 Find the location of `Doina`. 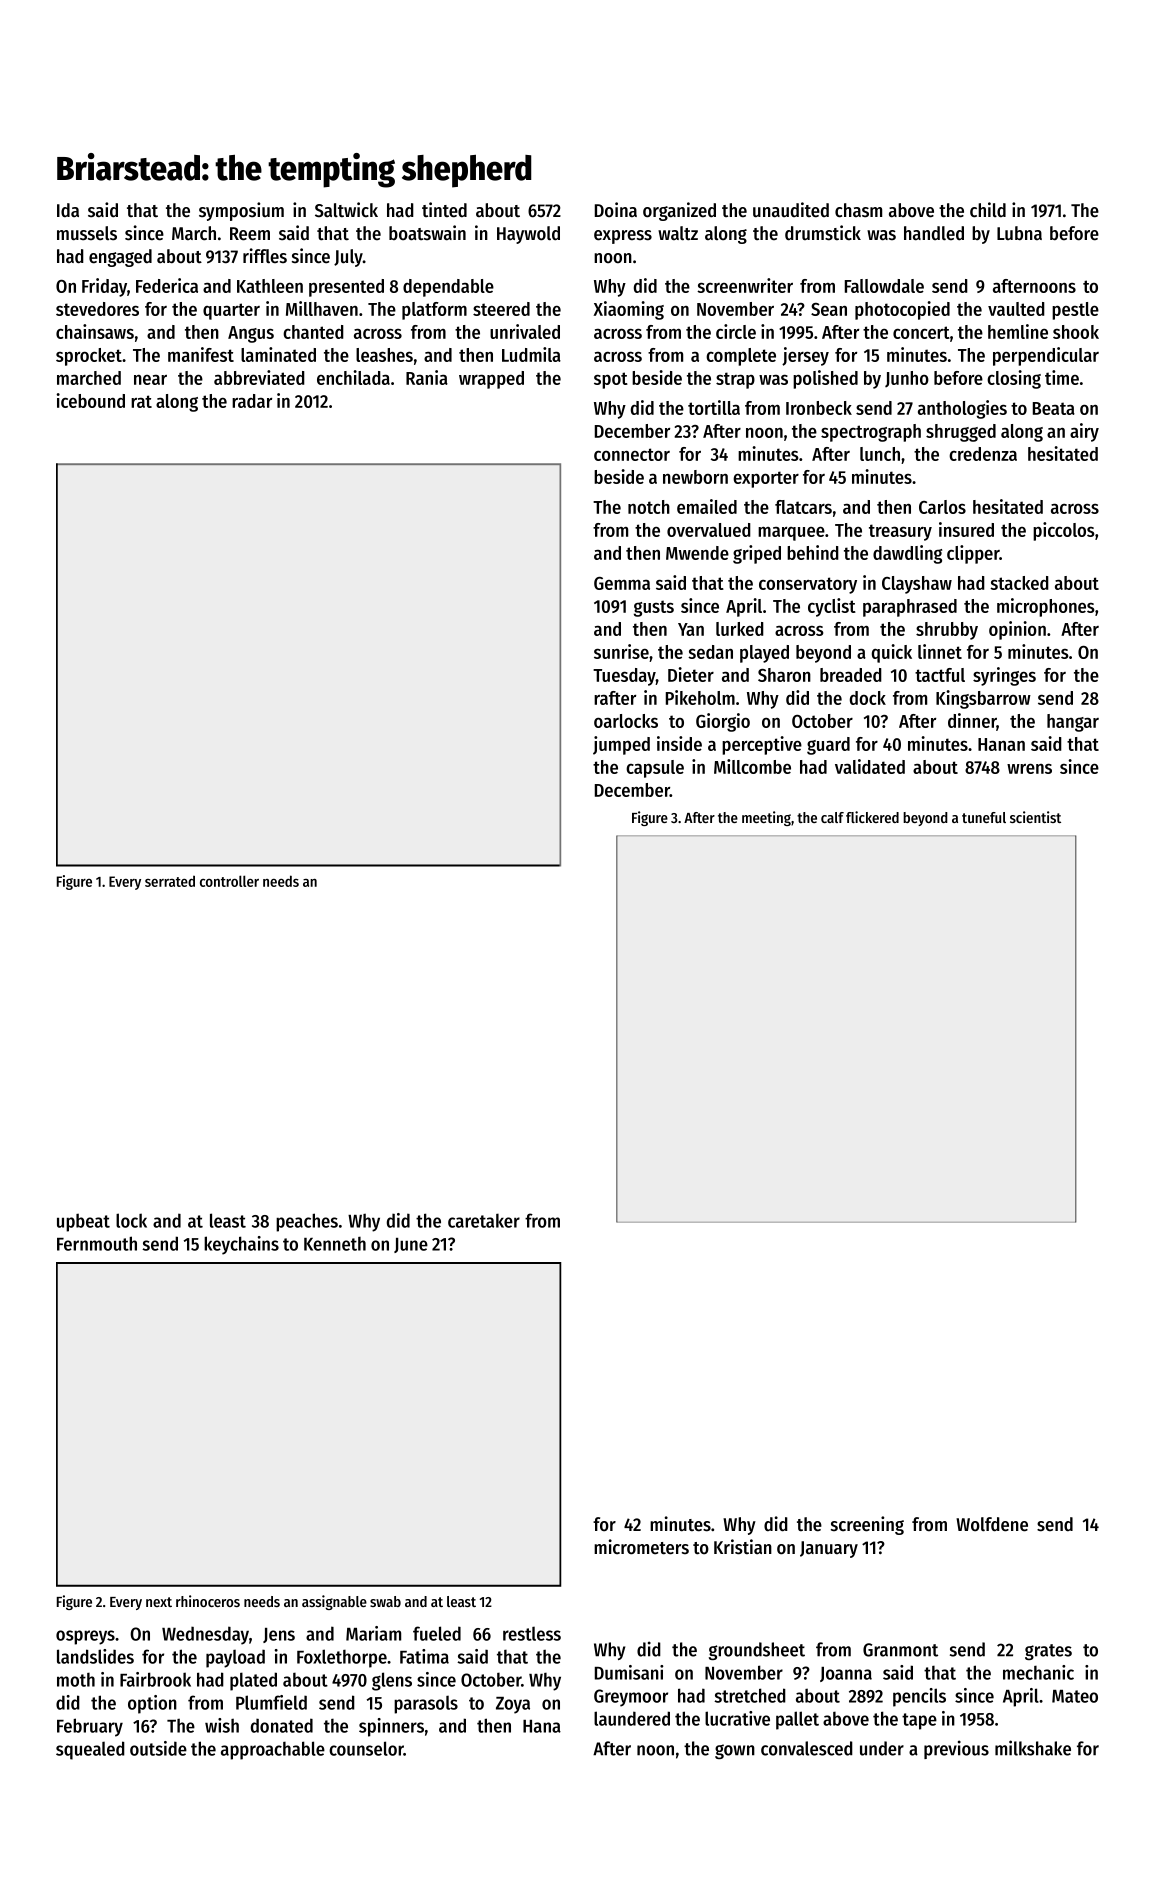

Doina is located at coordinates (616, 210).
